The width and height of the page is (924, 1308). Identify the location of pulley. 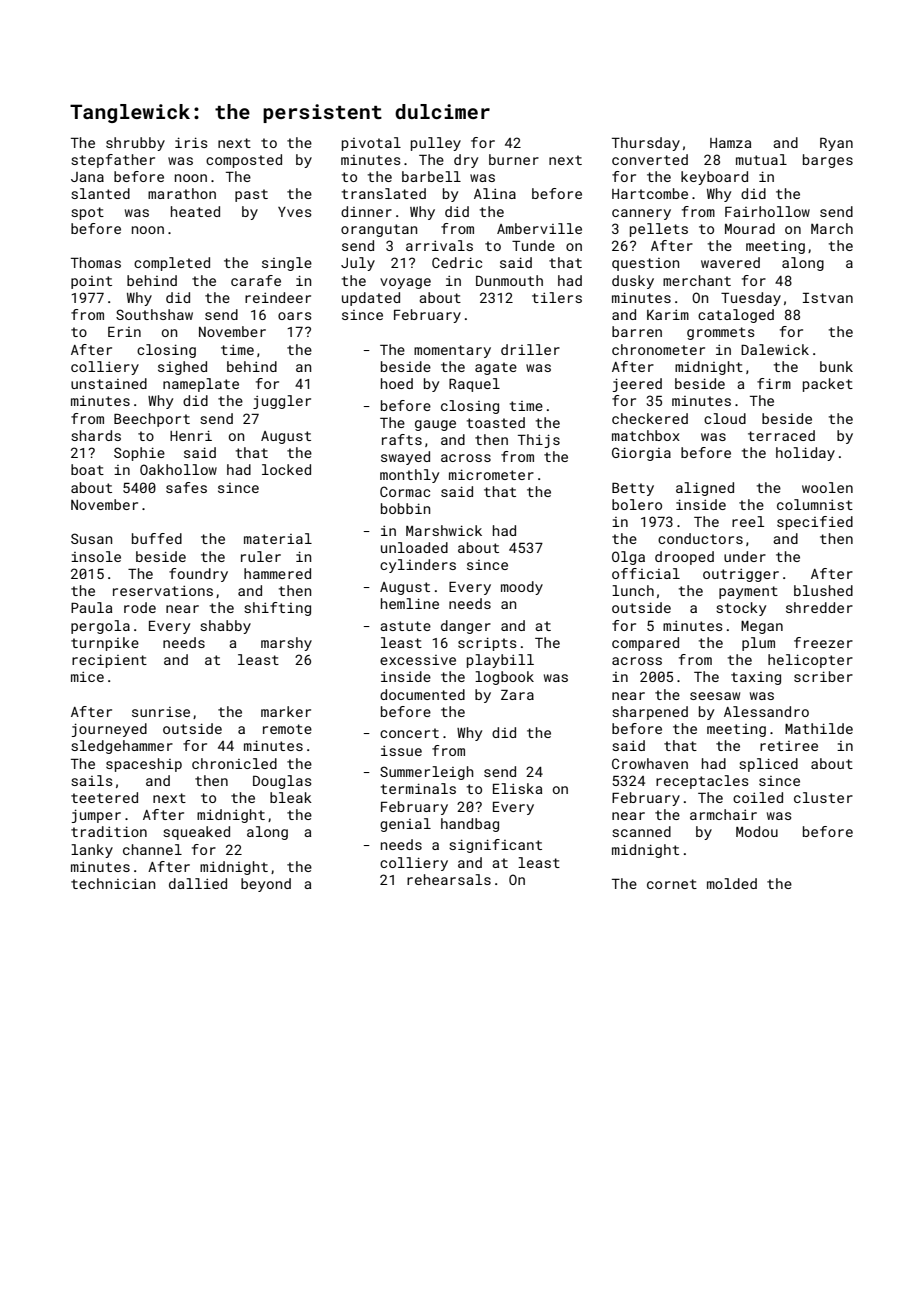
(436, 144).
